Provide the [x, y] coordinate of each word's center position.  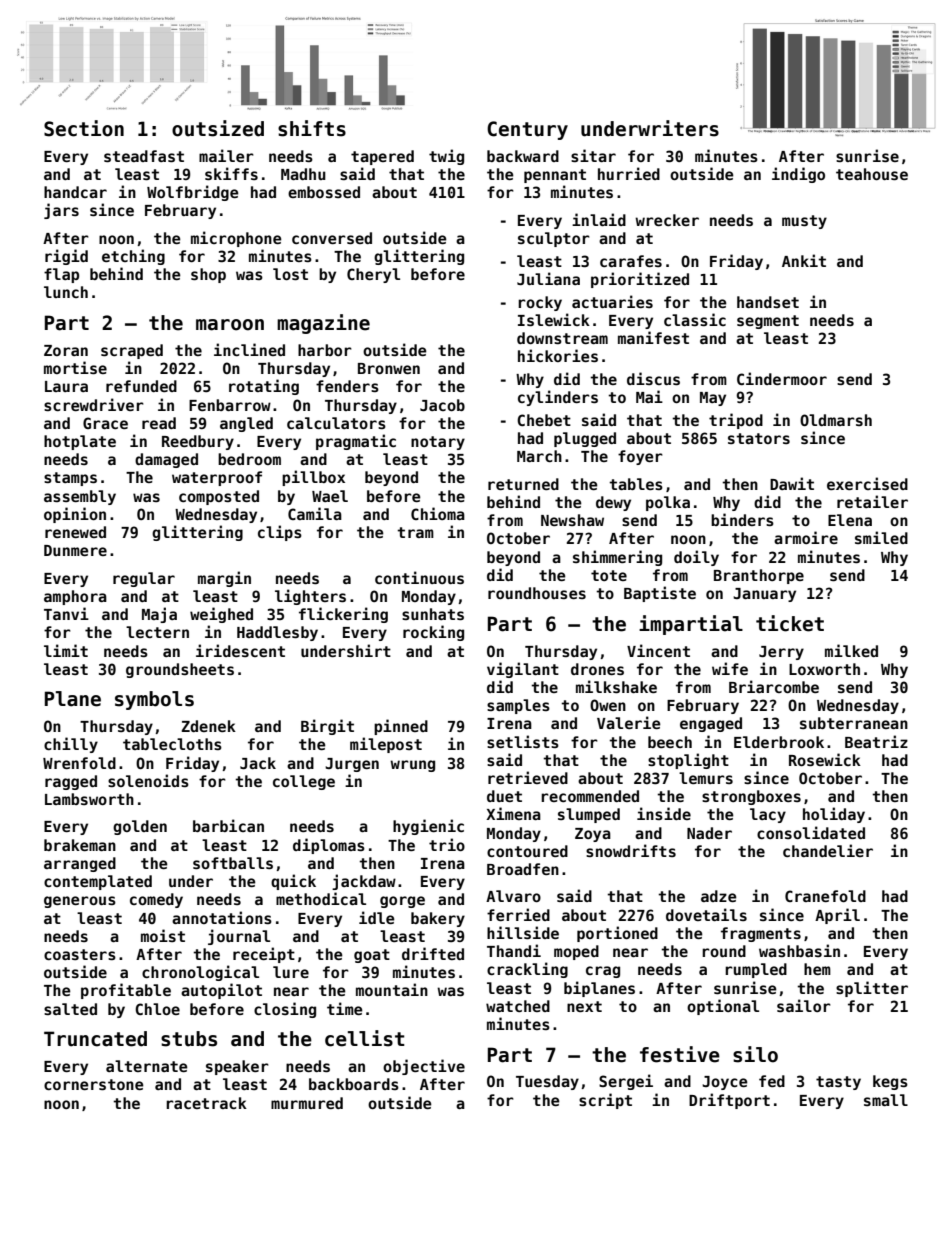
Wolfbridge [193, 193]
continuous [419, 577]
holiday [834, 815]
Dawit [792, 483]
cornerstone [94, 1084]
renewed [75, 532]
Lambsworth [89, 799]
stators [759, 438]
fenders [347, 386]
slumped [589, 815]
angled [246, 424]
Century [527, 130]
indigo [798, 175]
